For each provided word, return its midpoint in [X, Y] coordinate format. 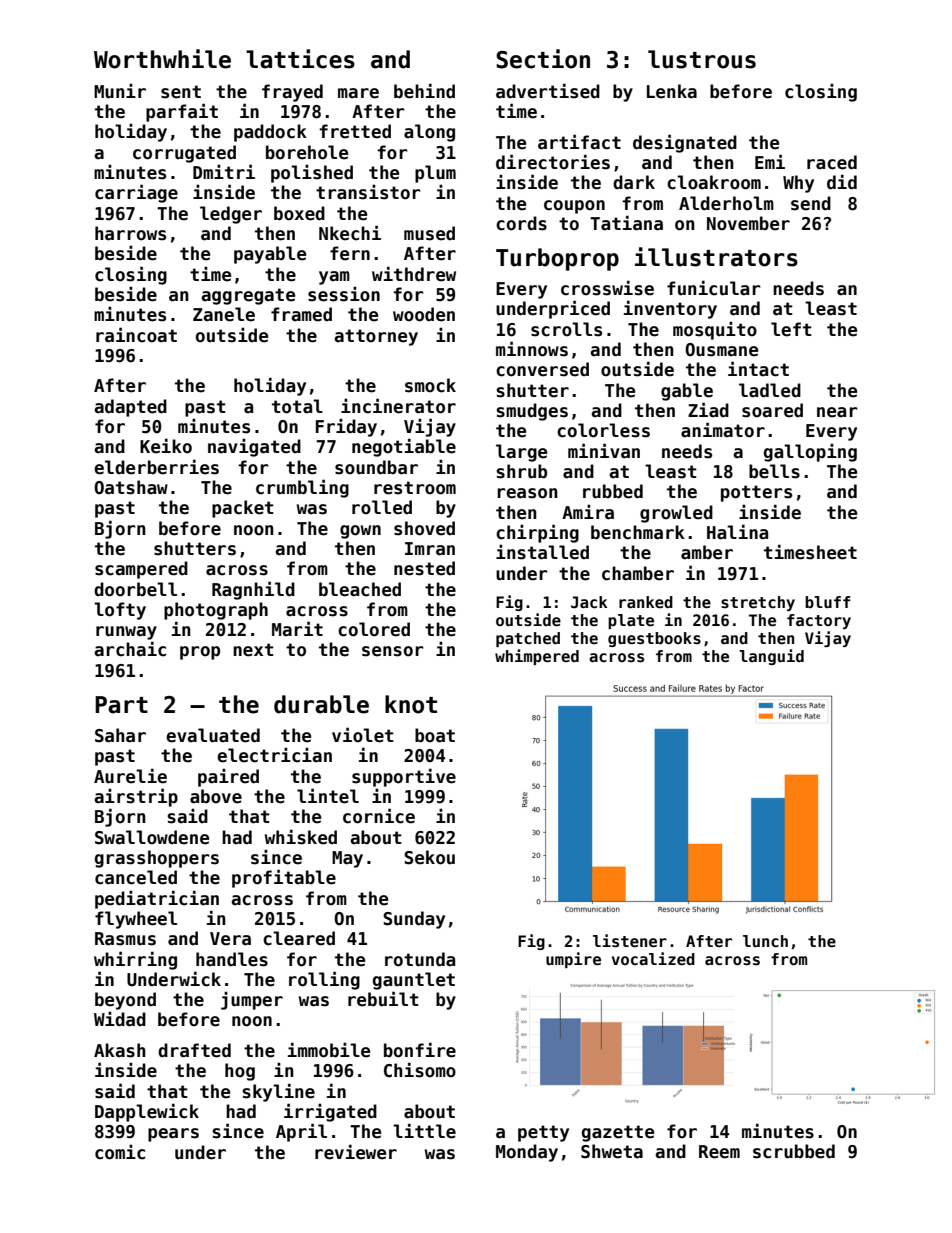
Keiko [166, 446]
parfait [182, 112]
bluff [828, 602]
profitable [284, 878]
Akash [120, 1050]
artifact [579, 142]
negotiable [404, 447]
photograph [216, 611]
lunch [765, 941]
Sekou [429, 857]
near [837, 412]
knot [411, 704]
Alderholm [726, 203]
